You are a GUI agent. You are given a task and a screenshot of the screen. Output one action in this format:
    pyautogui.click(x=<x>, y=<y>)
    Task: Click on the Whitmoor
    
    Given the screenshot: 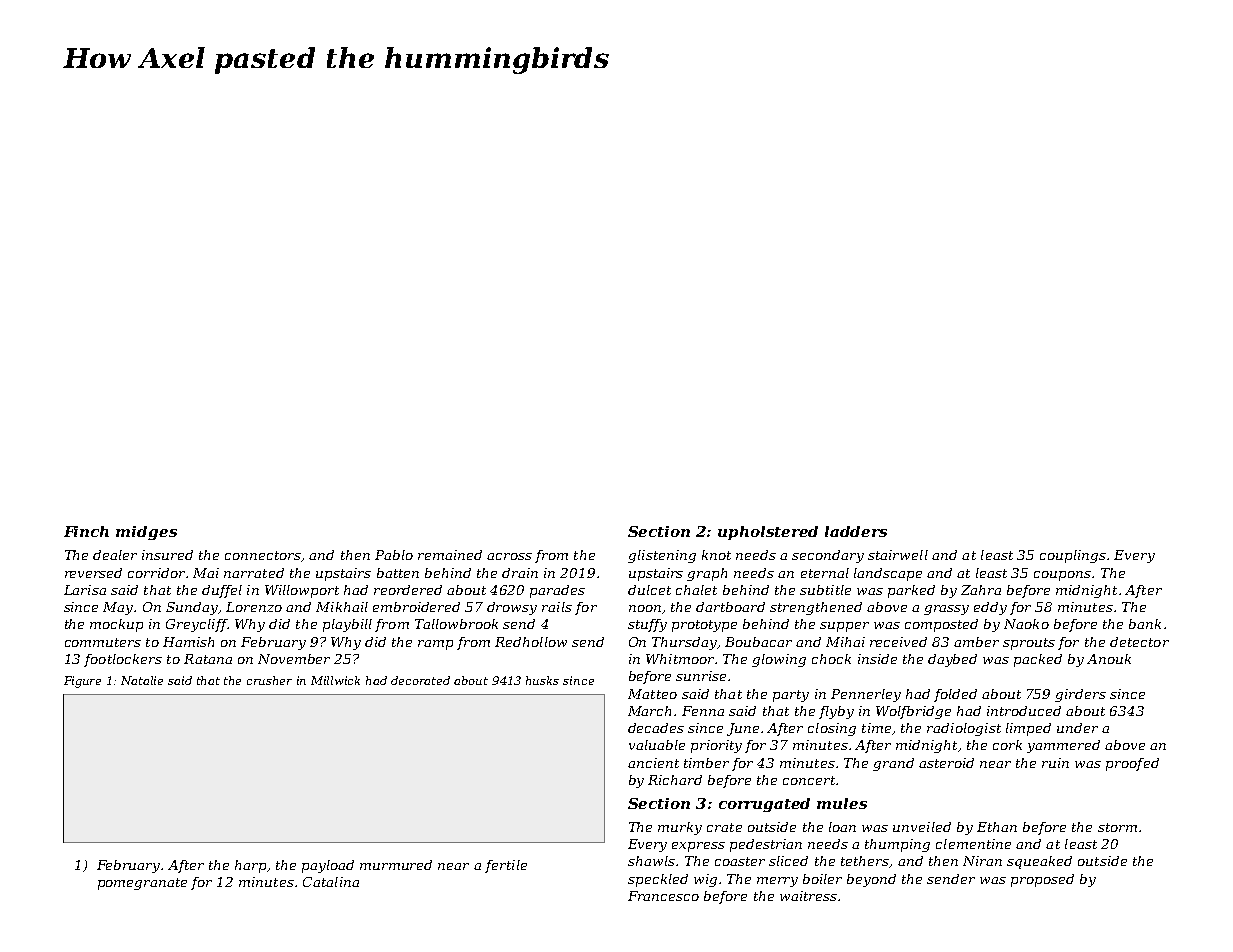 What is the action you would take?
    pyautogui.click(x=680, y=659)
